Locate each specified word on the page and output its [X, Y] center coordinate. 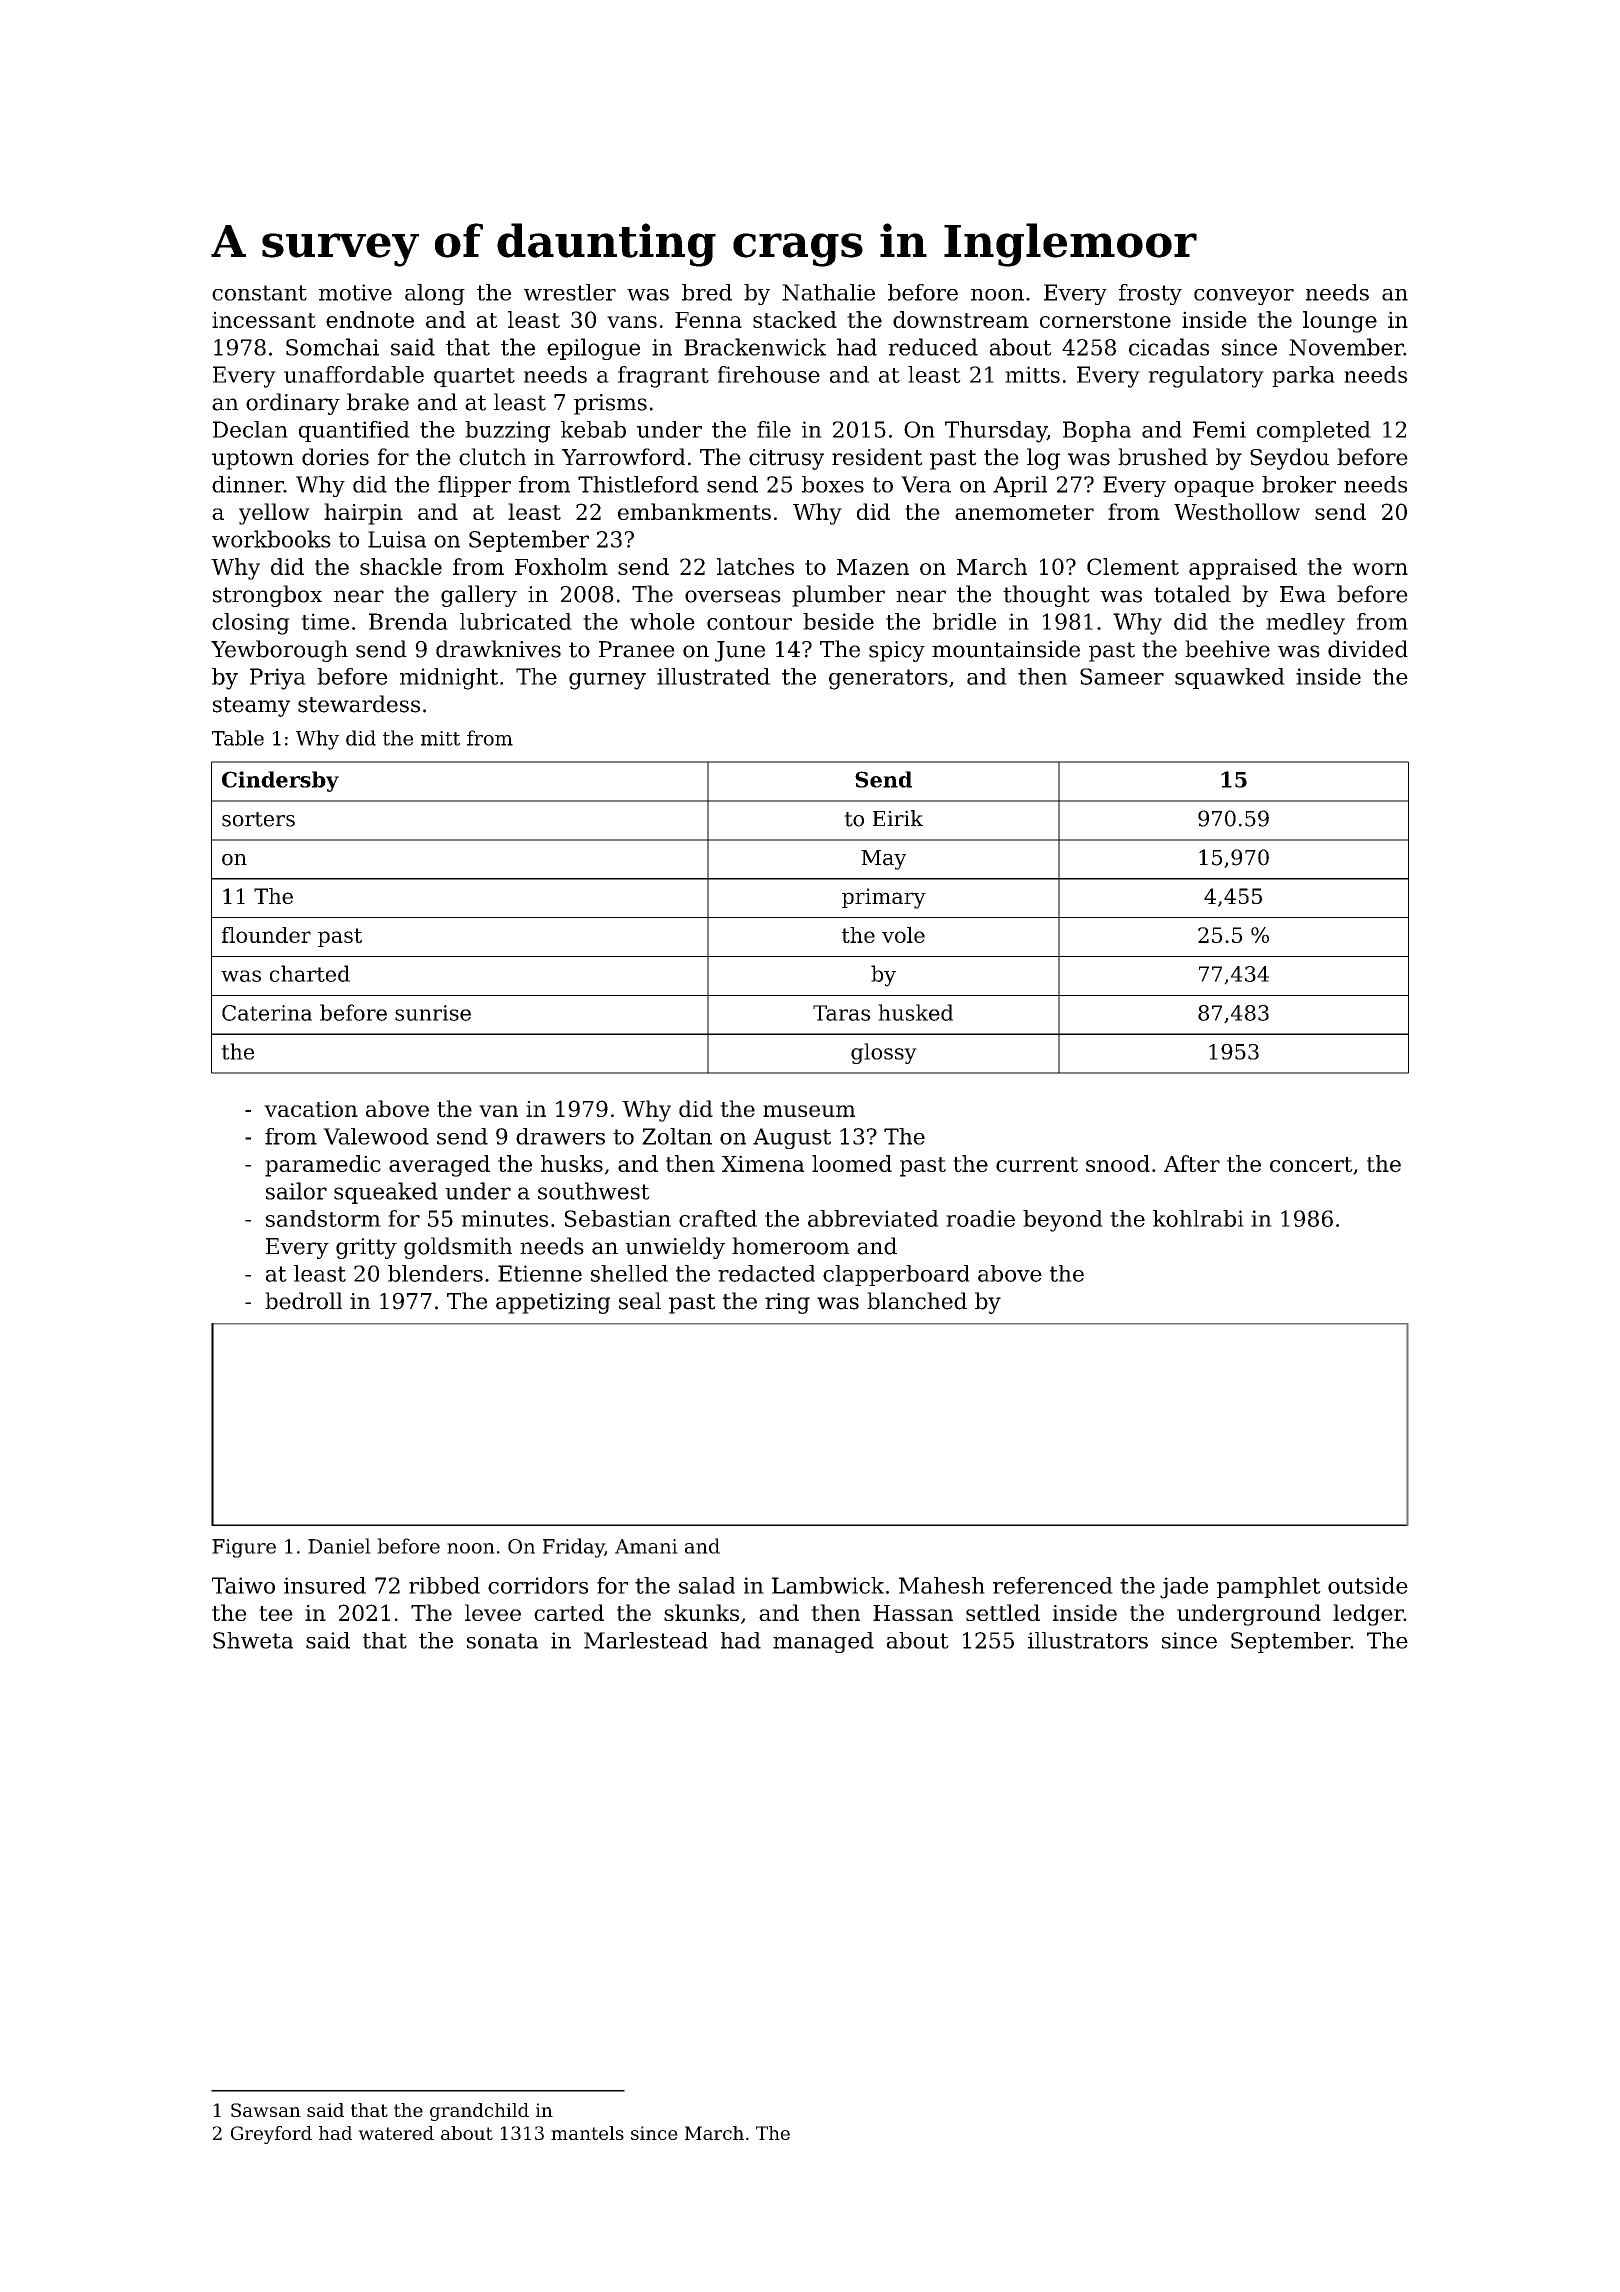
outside [1368, 1585]
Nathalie [828, 292]
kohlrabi [1198, 1218]
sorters [258, 819]
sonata [502, 1641]
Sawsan [266, 2110]
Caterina [267, 1013]
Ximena [763, 1163]
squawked [1230, 678]
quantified [354, 431]
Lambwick [828, 1585]
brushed [1163, 457]
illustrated [713, 676]
